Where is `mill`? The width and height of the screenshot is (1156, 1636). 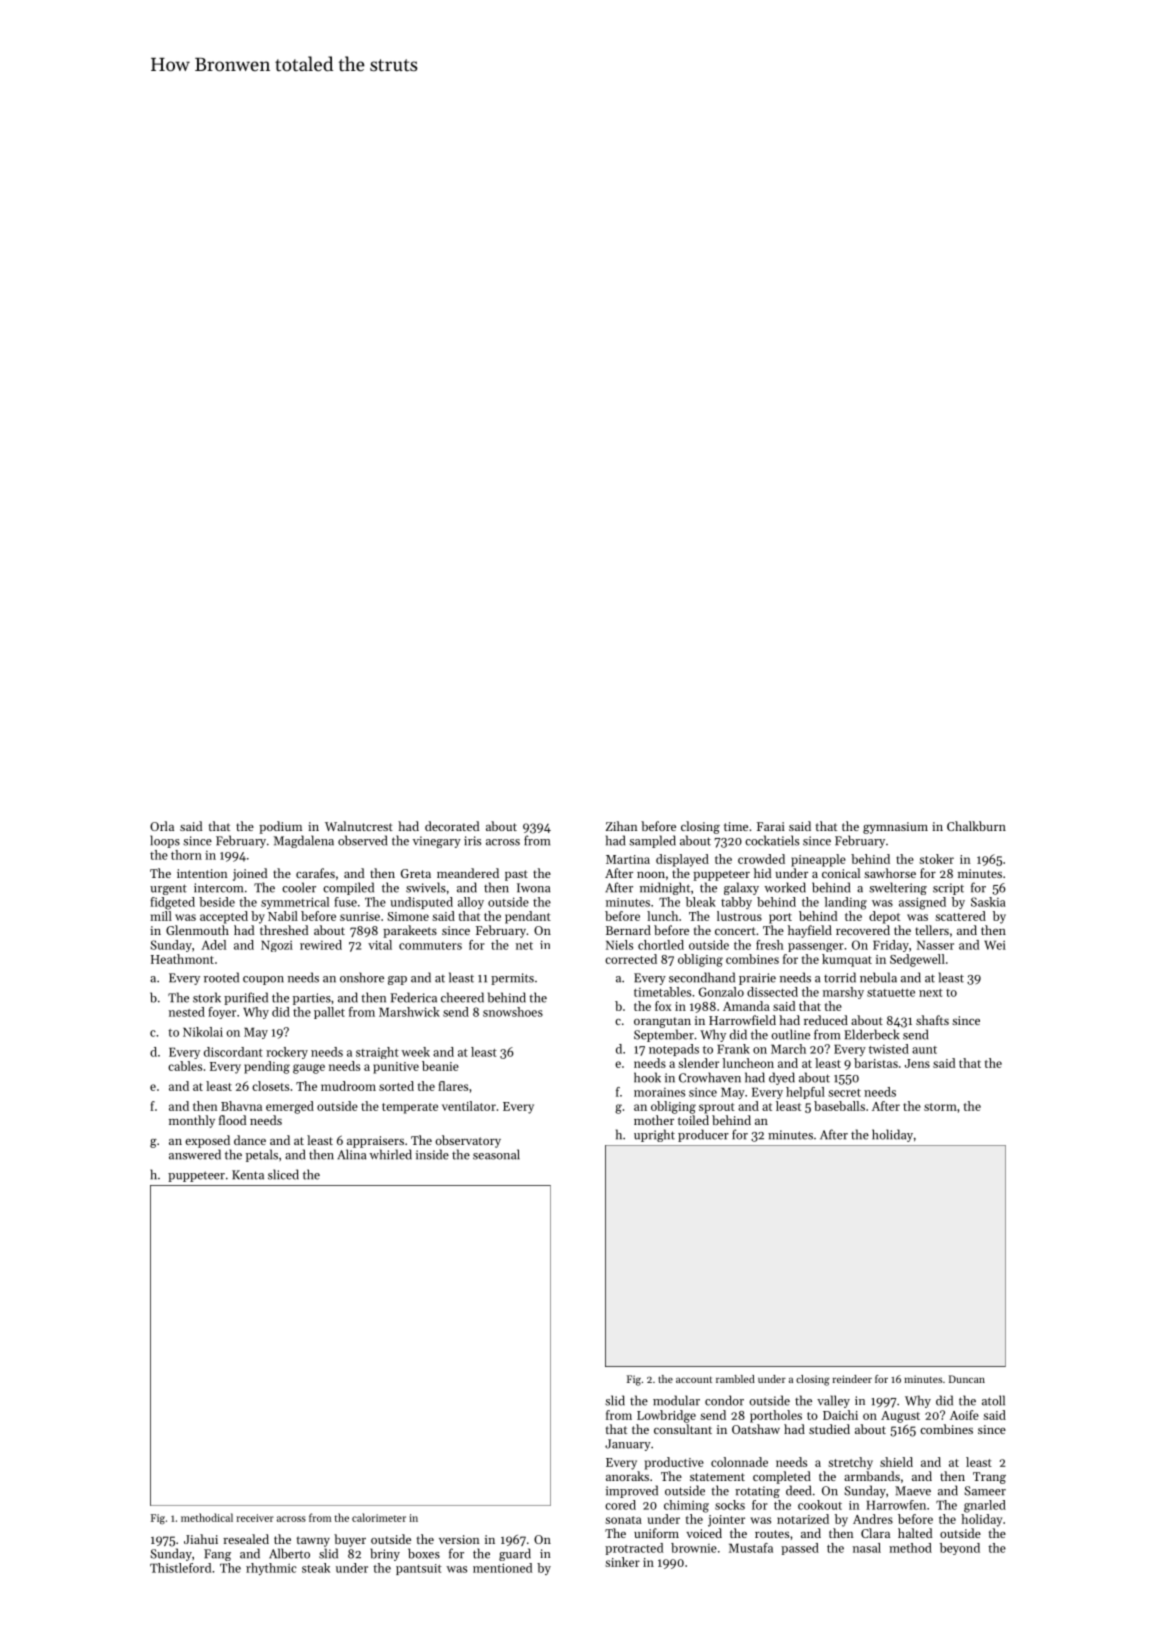
mill is located at coordinates (161, 916).
